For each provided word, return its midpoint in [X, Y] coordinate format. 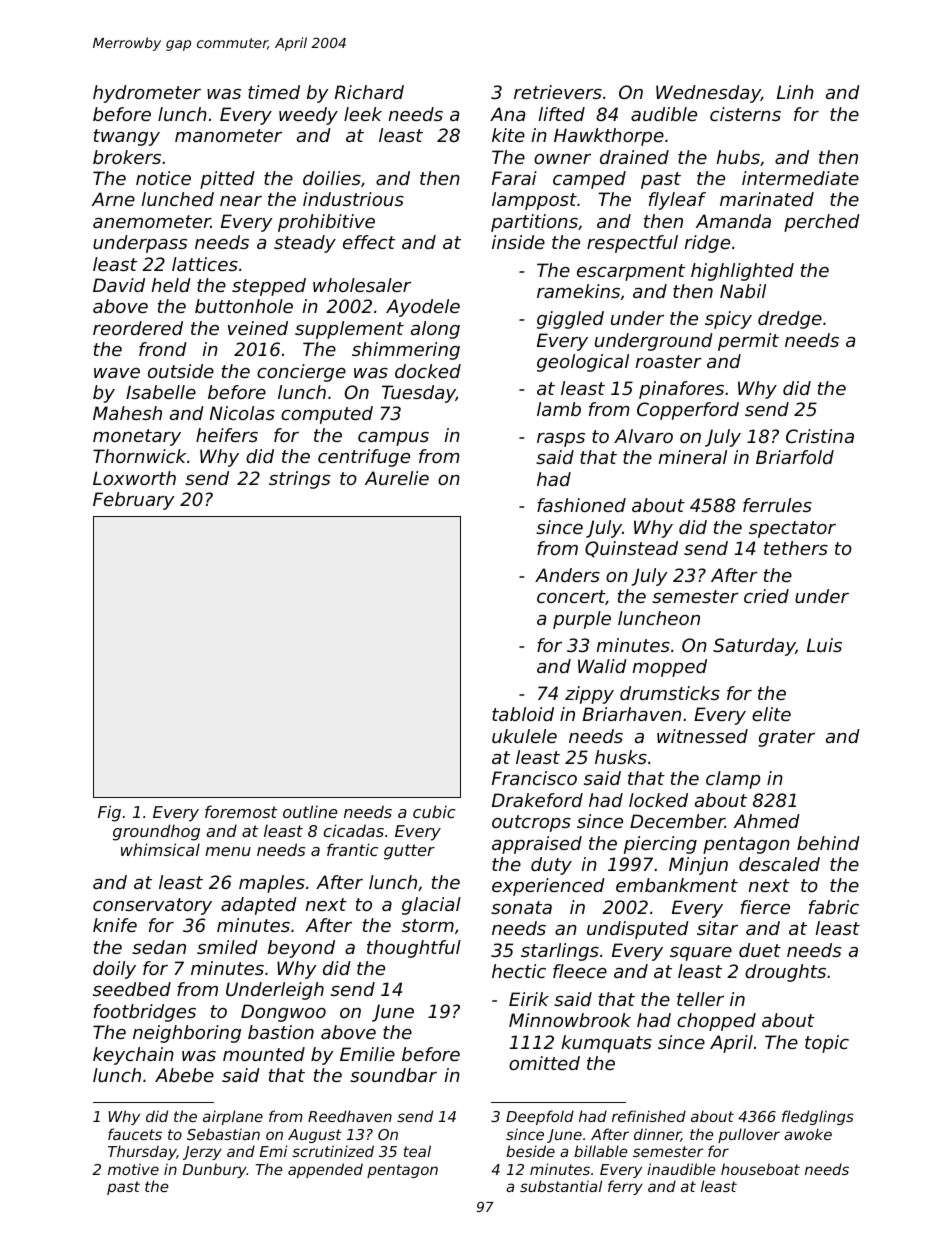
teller [700, 999]
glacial [431, 906]
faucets [135, 1134]
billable [601, 1151]
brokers [127, 157]
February [133, 501]
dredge [790, 320]
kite [508, 135]
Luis [824, 645]
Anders [567, 575]
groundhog [156, 832]
